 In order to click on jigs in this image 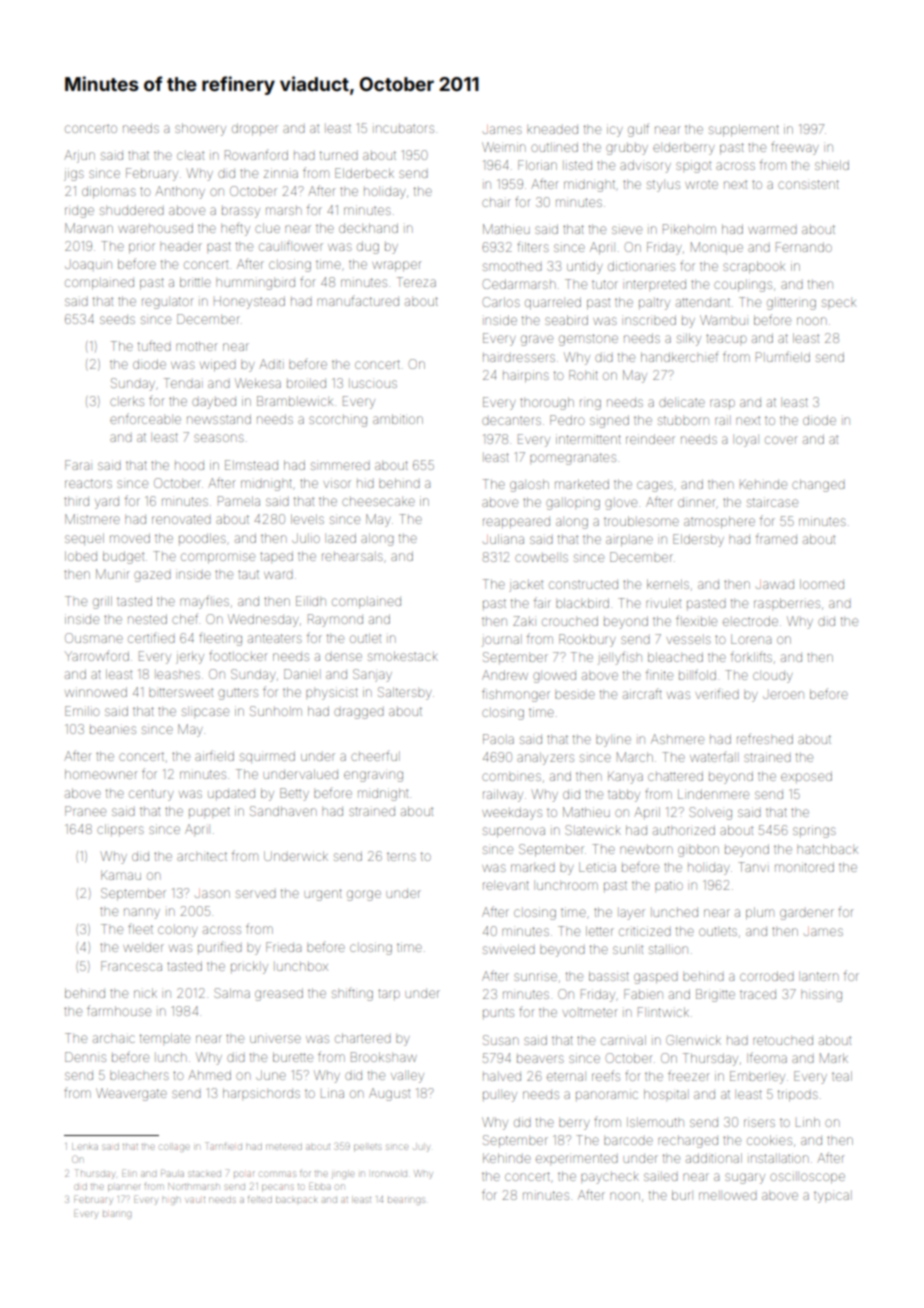, I will do `click(74, 174)`.
